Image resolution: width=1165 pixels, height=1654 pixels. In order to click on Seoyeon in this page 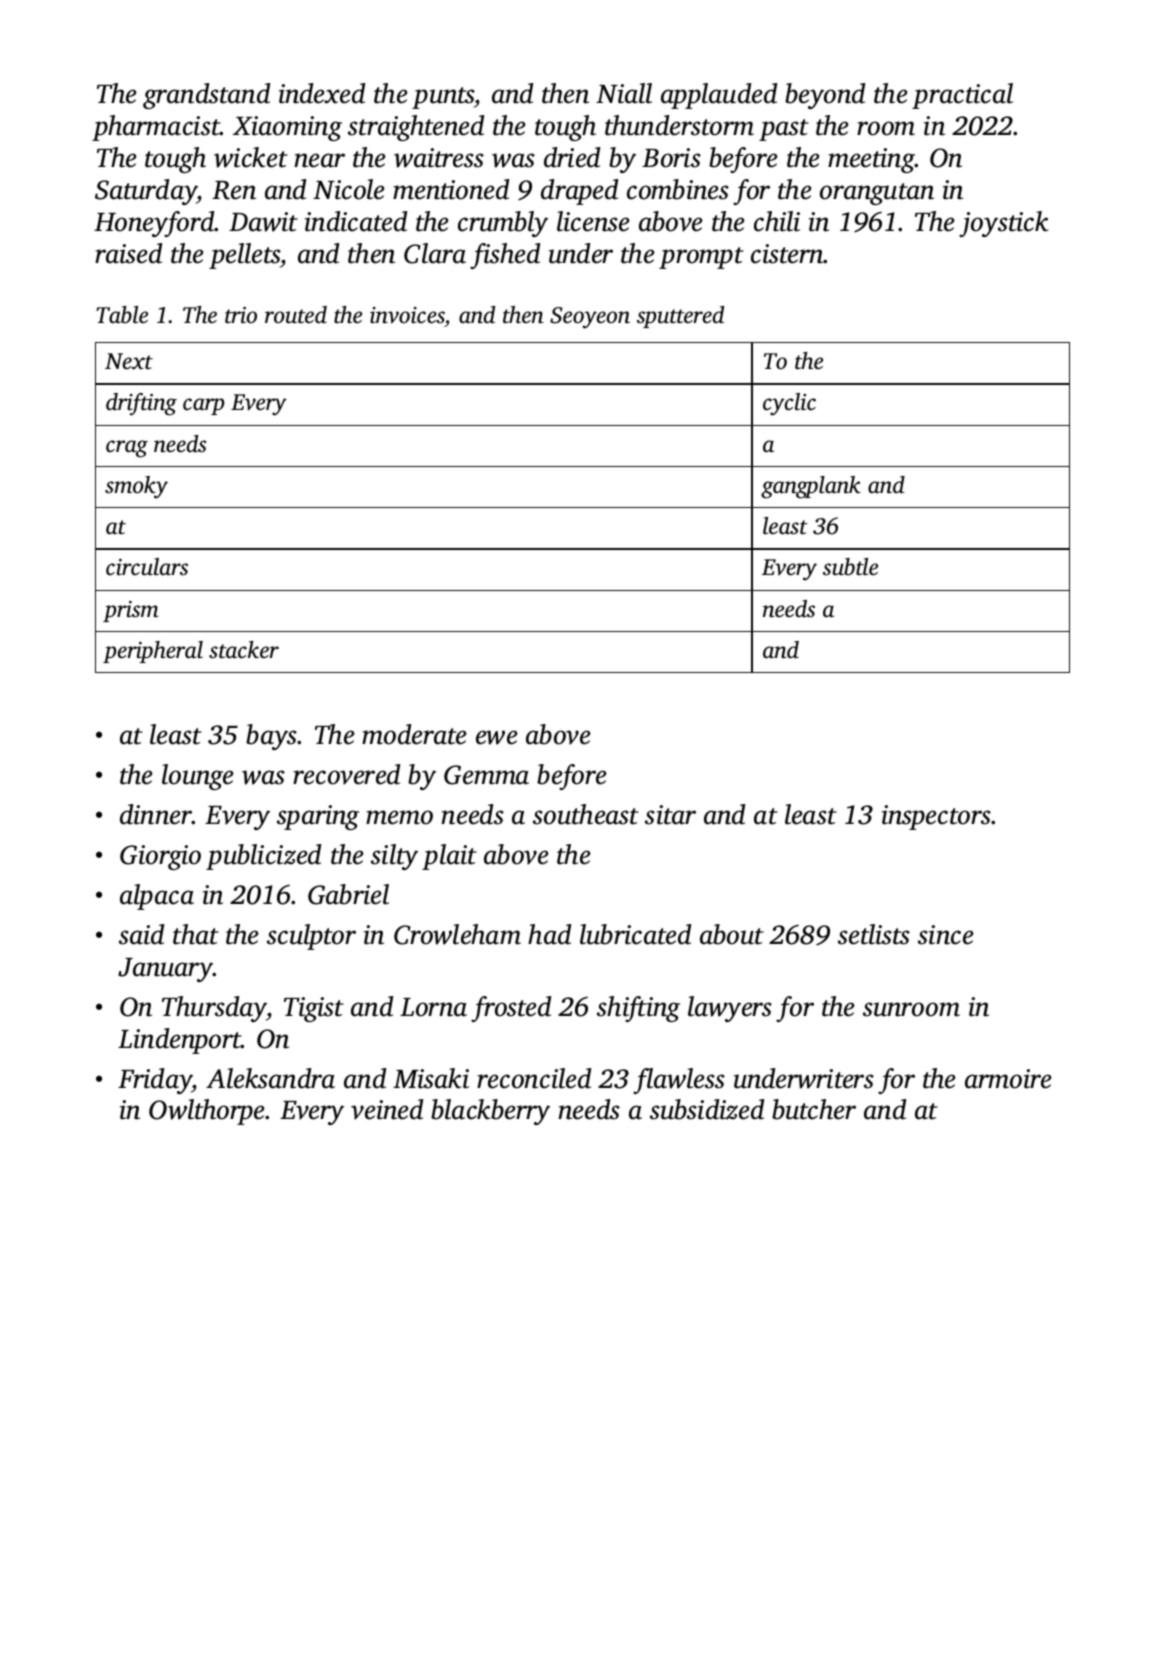, I will do `click(590, 318)`.
